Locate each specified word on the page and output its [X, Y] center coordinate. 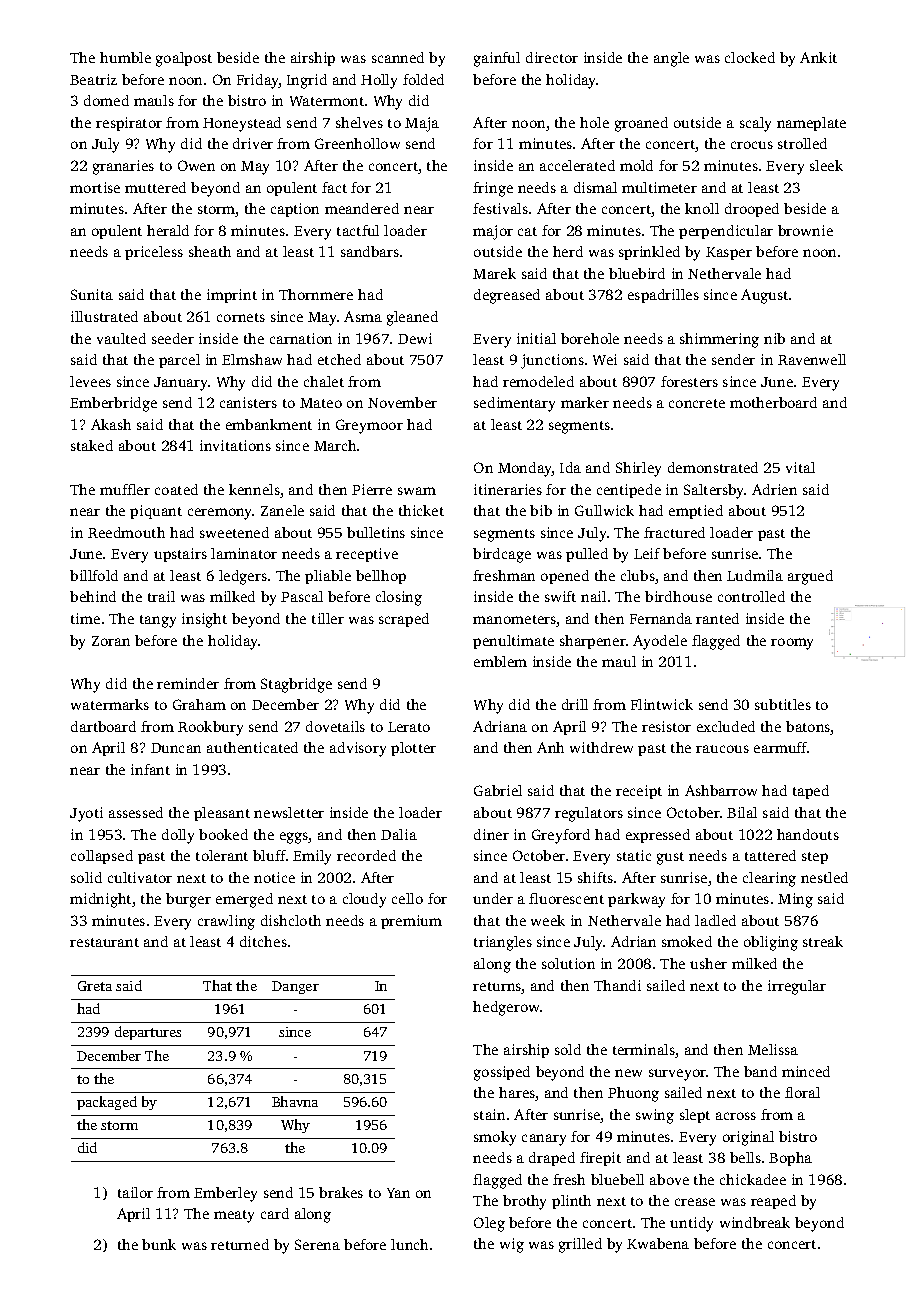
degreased [507, 296]
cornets [241, 317]
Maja [422, 124]
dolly [178, 836]
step [815, 858]
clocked [750, 57]
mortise [95, 187]
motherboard [773, 402]
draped [552, 1159]
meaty [234, 1216]
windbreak [755, 1222]
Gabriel [498, 790]
